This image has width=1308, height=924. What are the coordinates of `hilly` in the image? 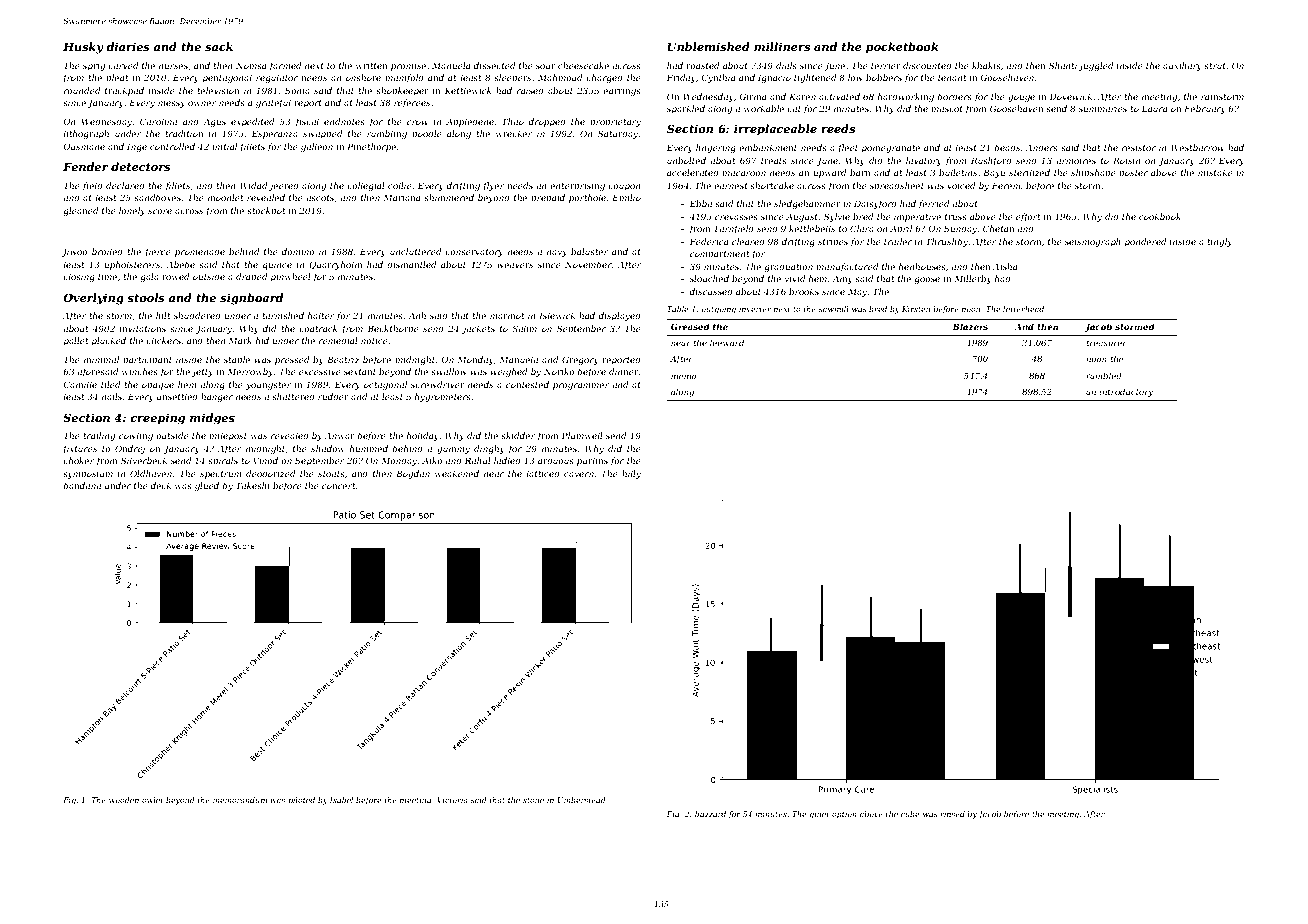 It's located at (631, 474).
